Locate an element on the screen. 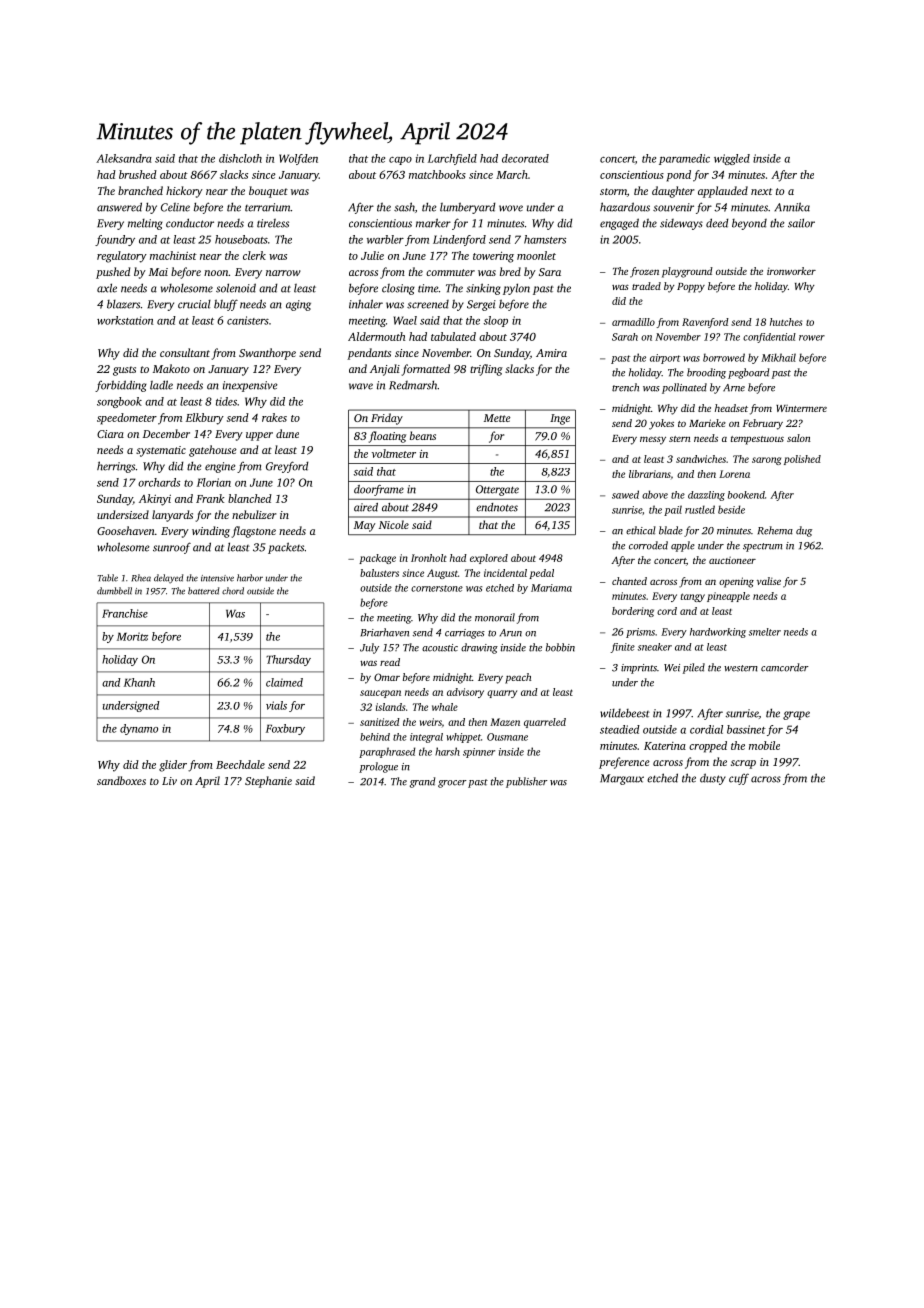 The width and height of the screenshot is (924, 1308). confidential is located at coordinates (769, 338).
